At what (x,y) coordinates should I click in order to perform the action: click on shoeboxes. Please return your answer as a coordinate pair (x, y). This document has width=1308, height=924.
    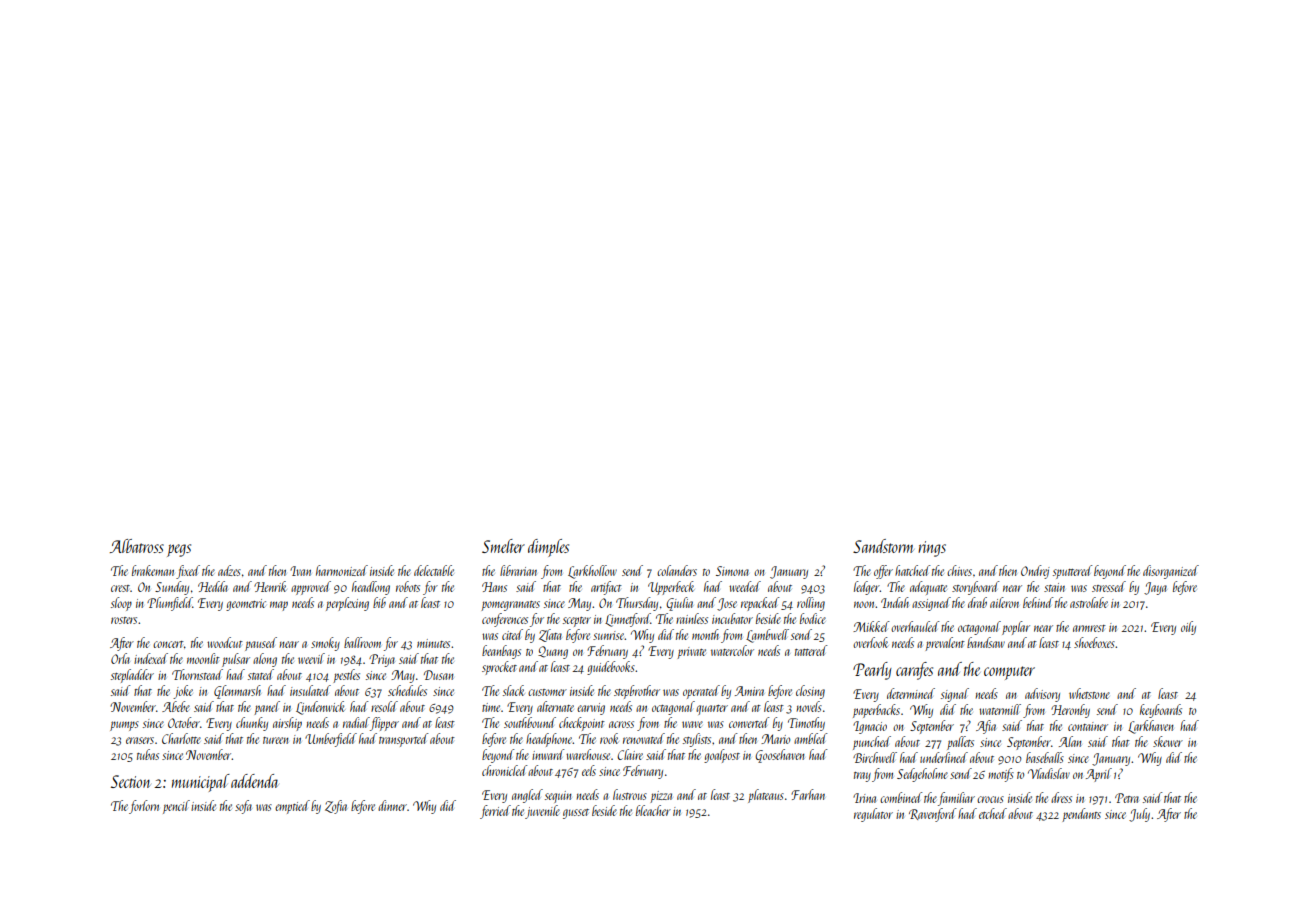
    Looking at the image, I should click on (1094, 642).
